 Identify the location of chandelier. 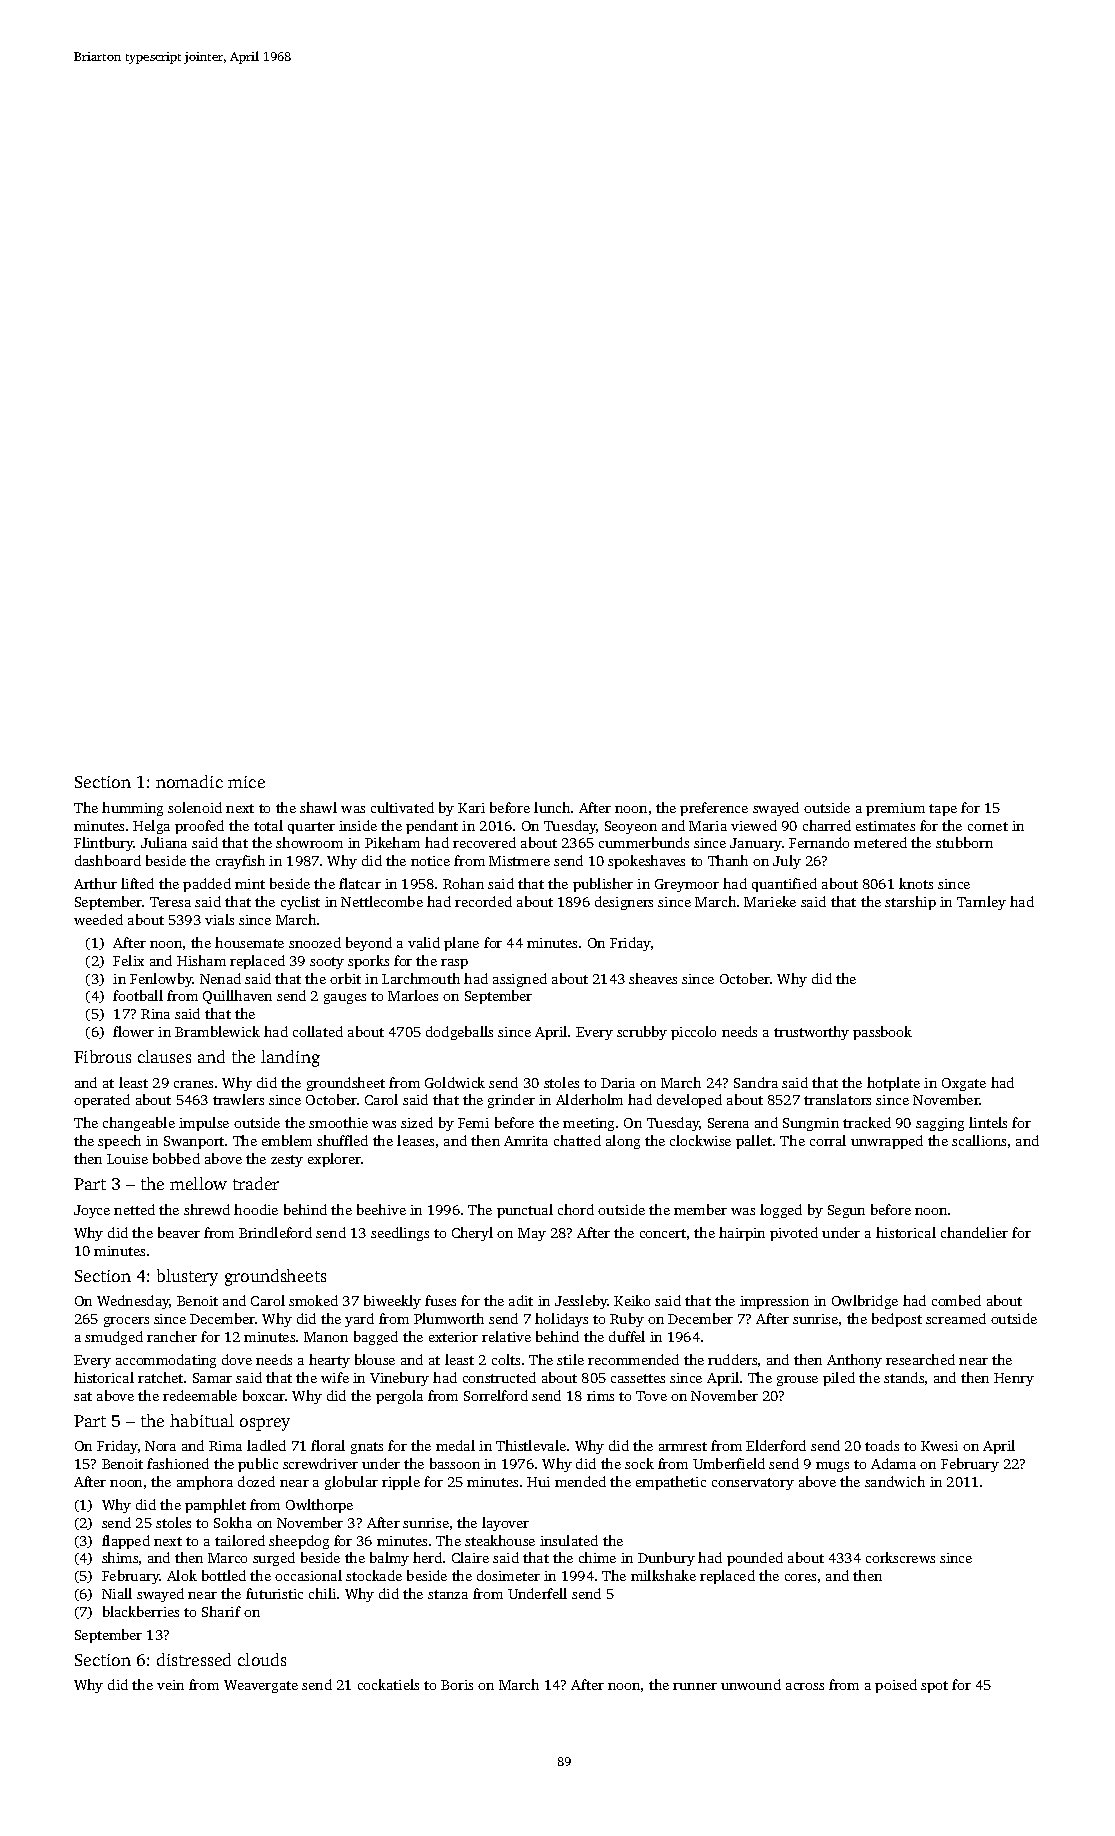
(974, 1232).
